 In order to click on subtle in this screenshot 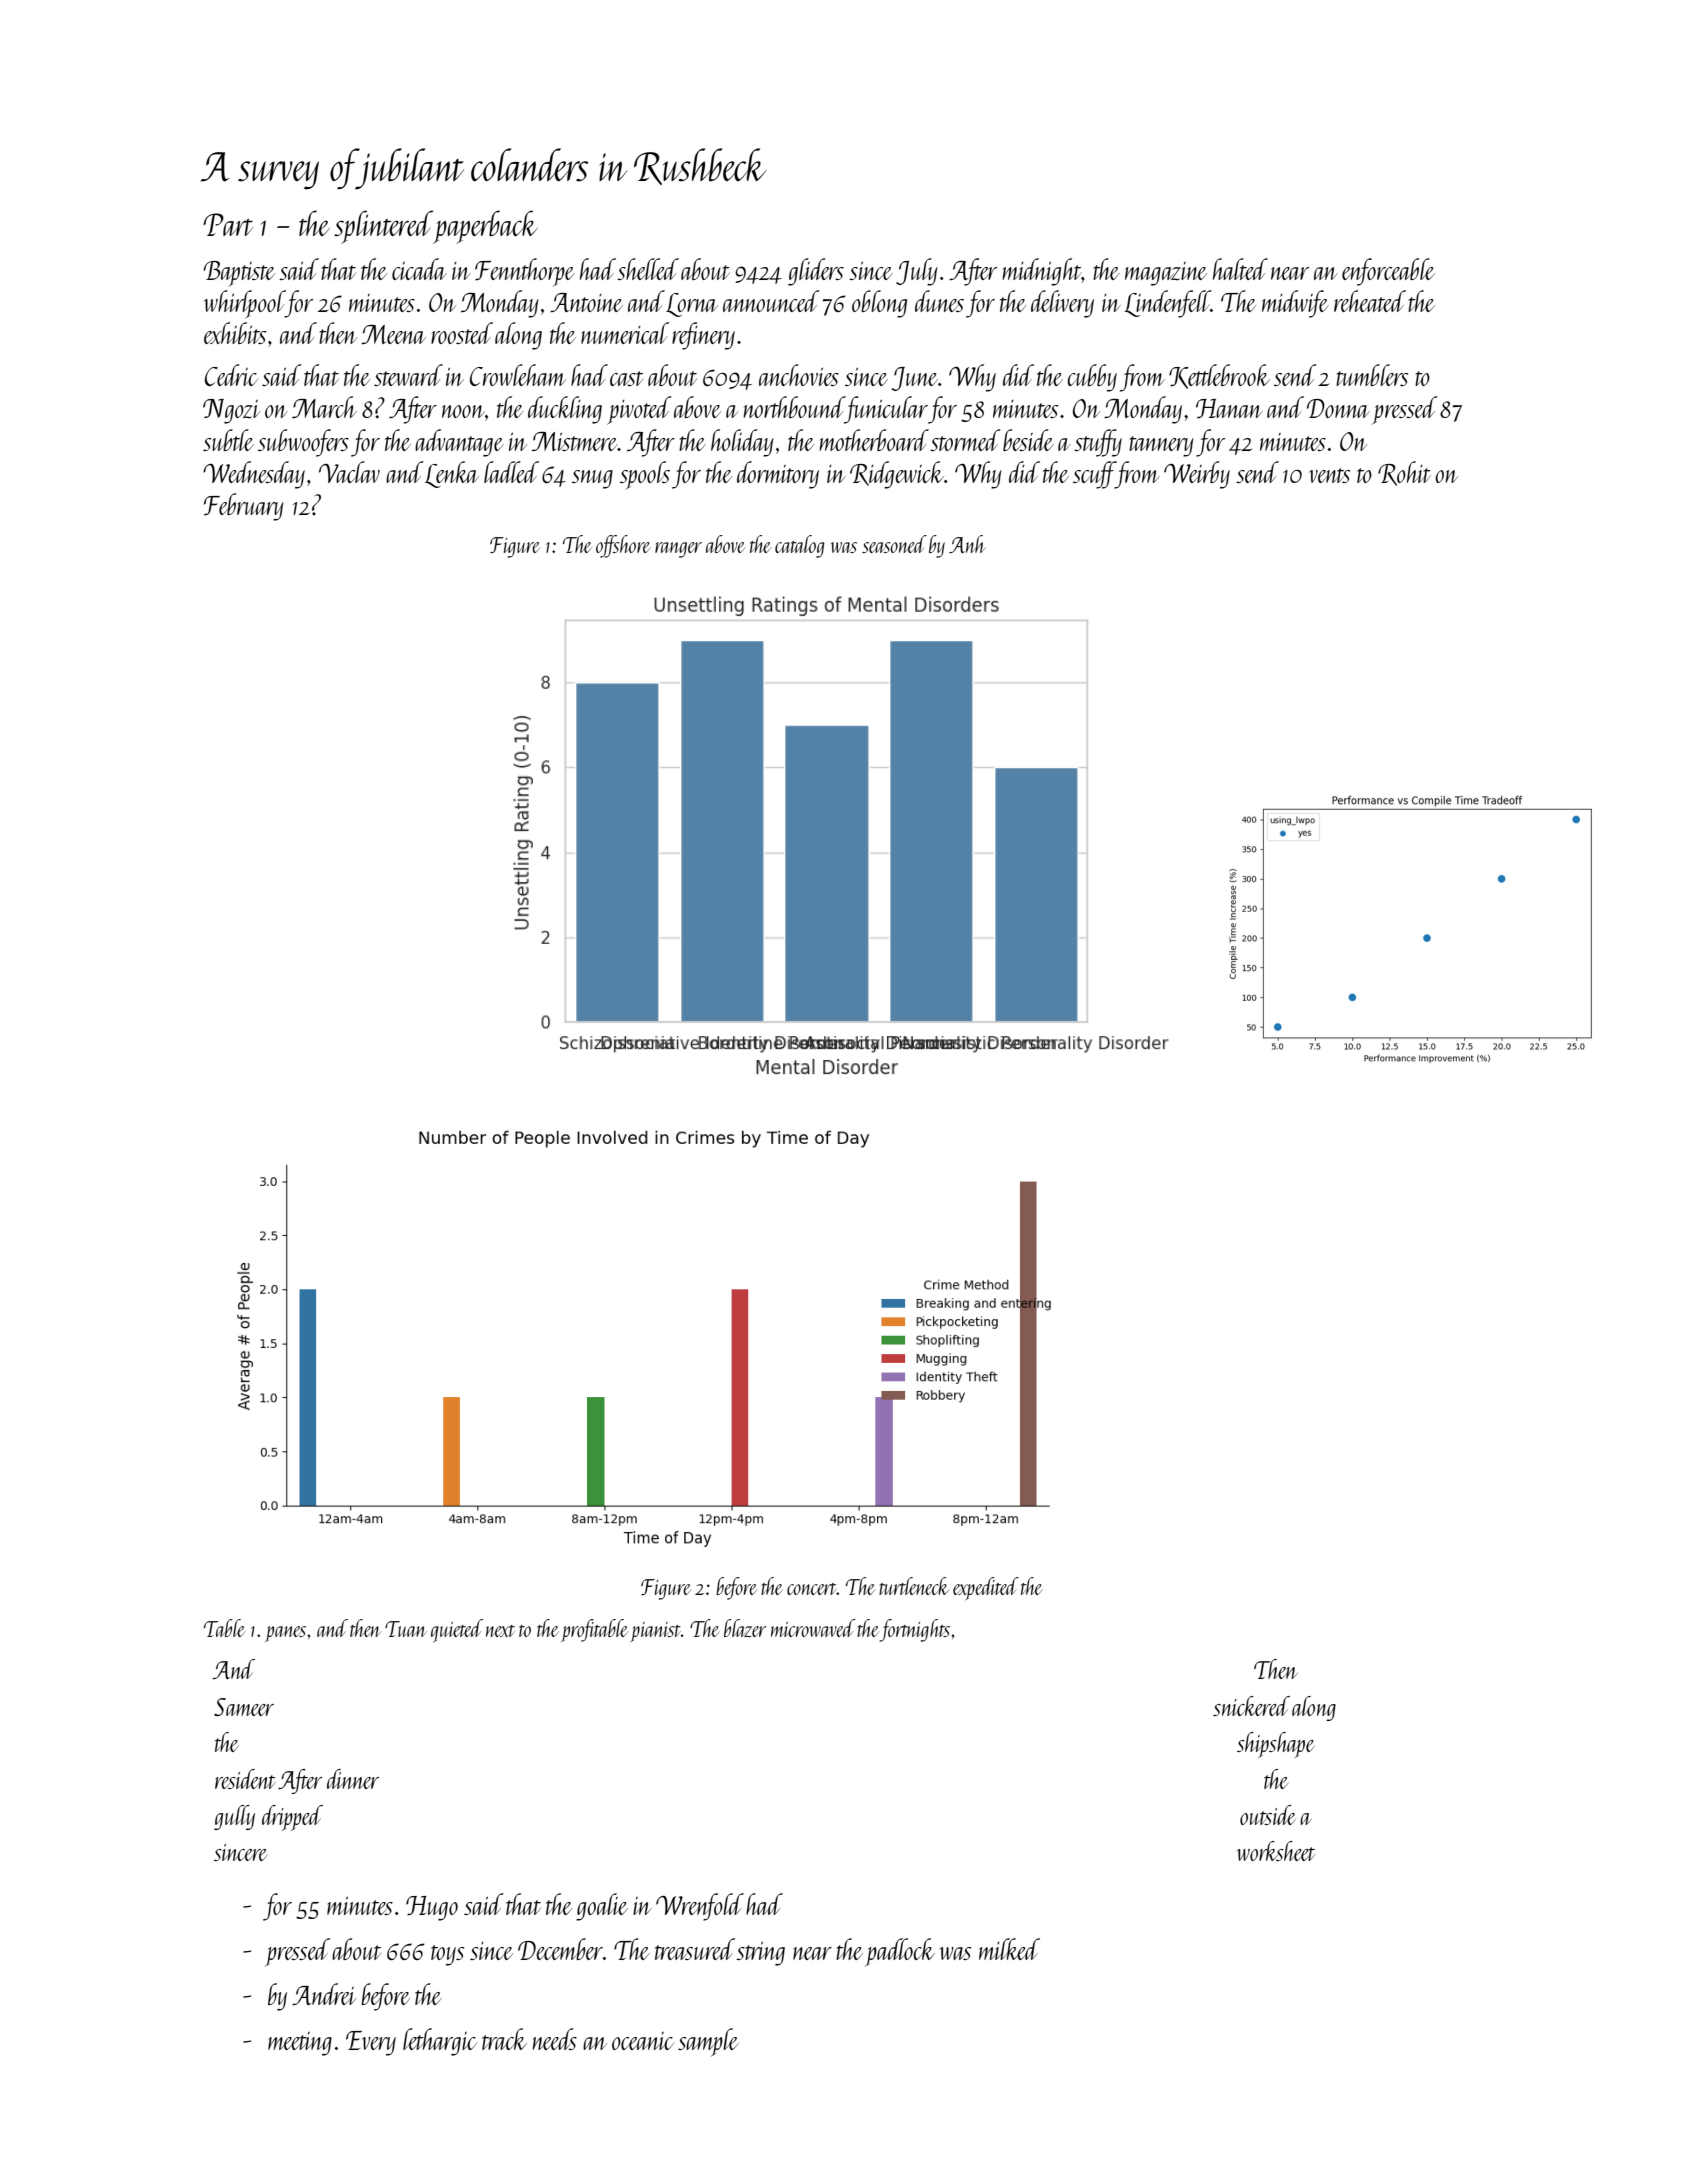, I will do `click(228, 440)`.
